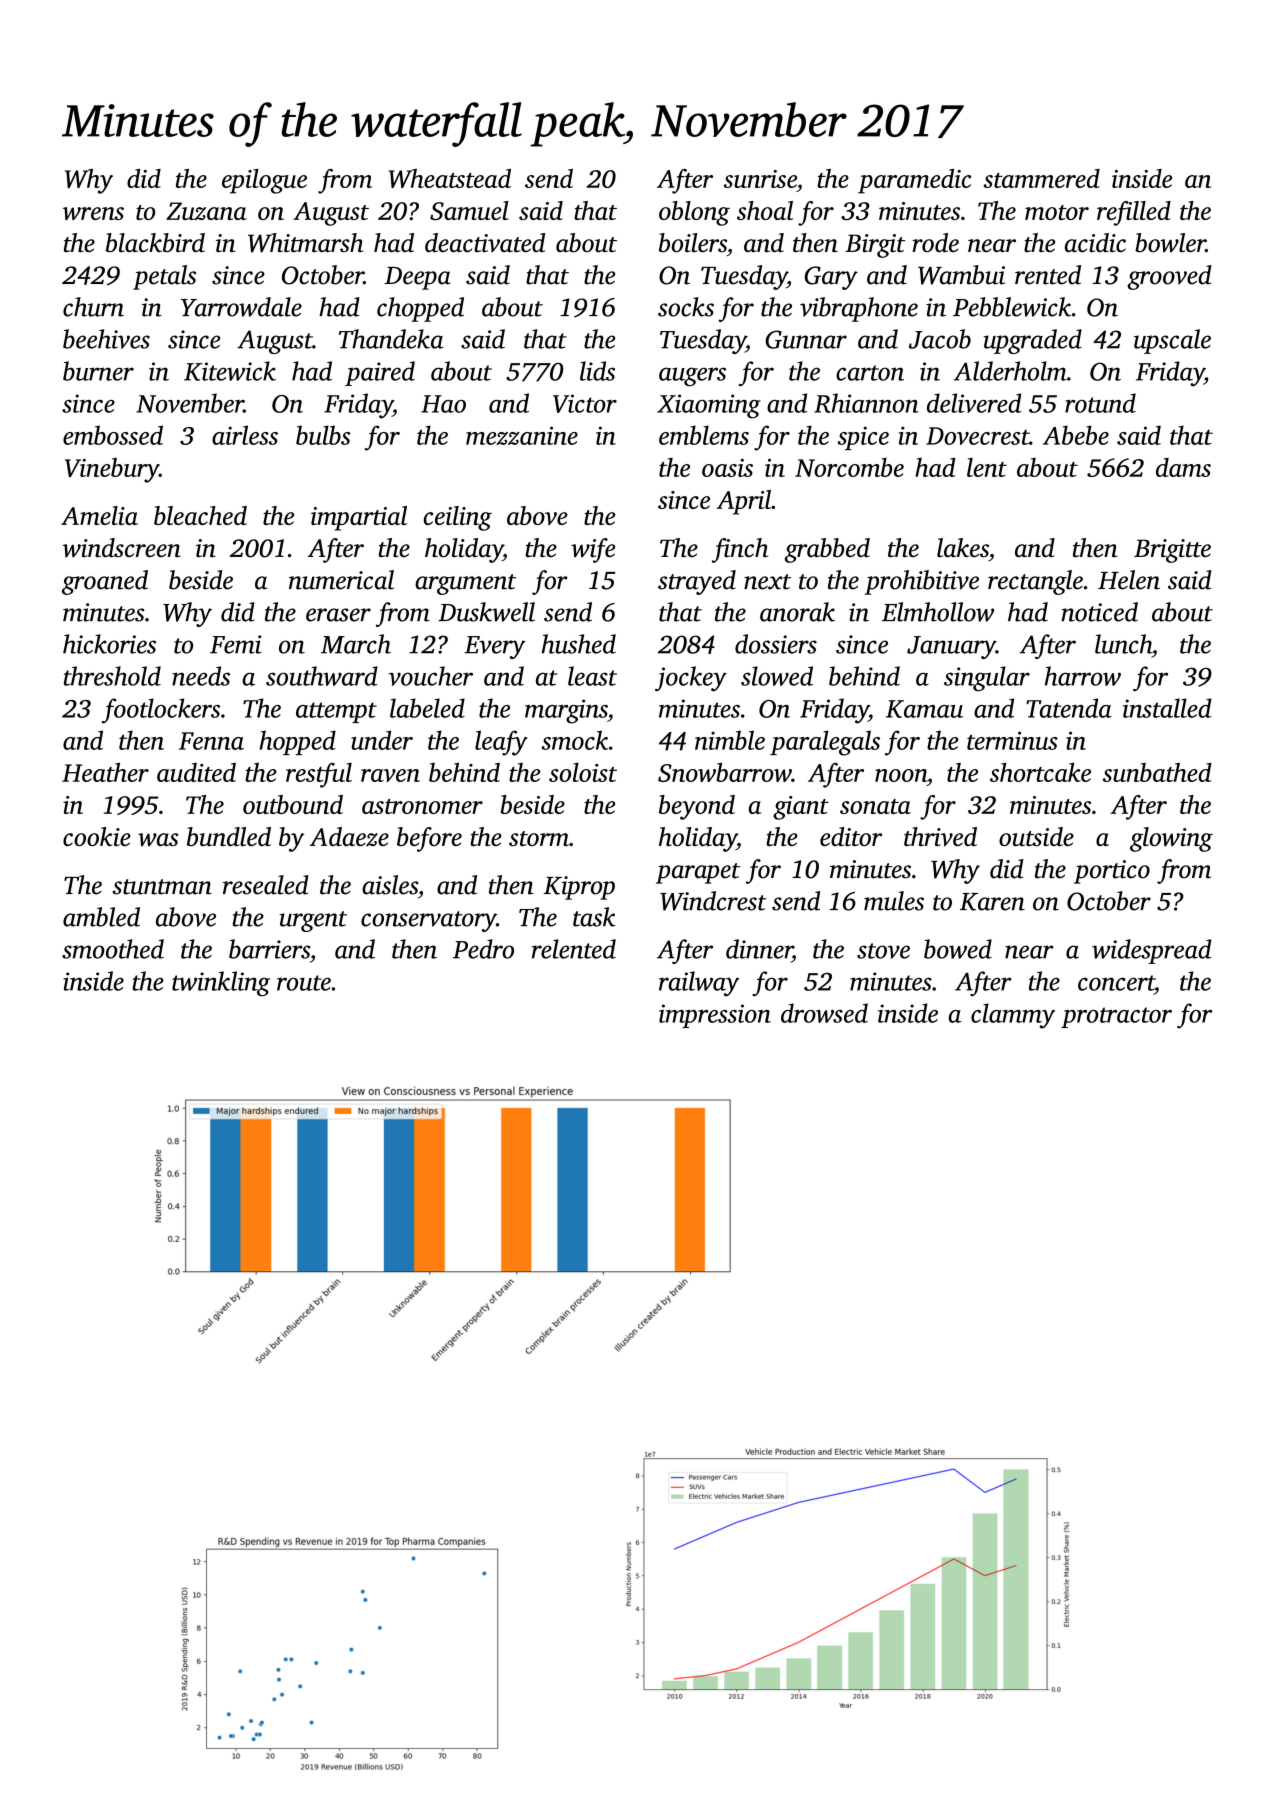 The image size is (1274, 1802). Describe the element at coordinates (691, 679) in the document. I see `jockey` at that location.
